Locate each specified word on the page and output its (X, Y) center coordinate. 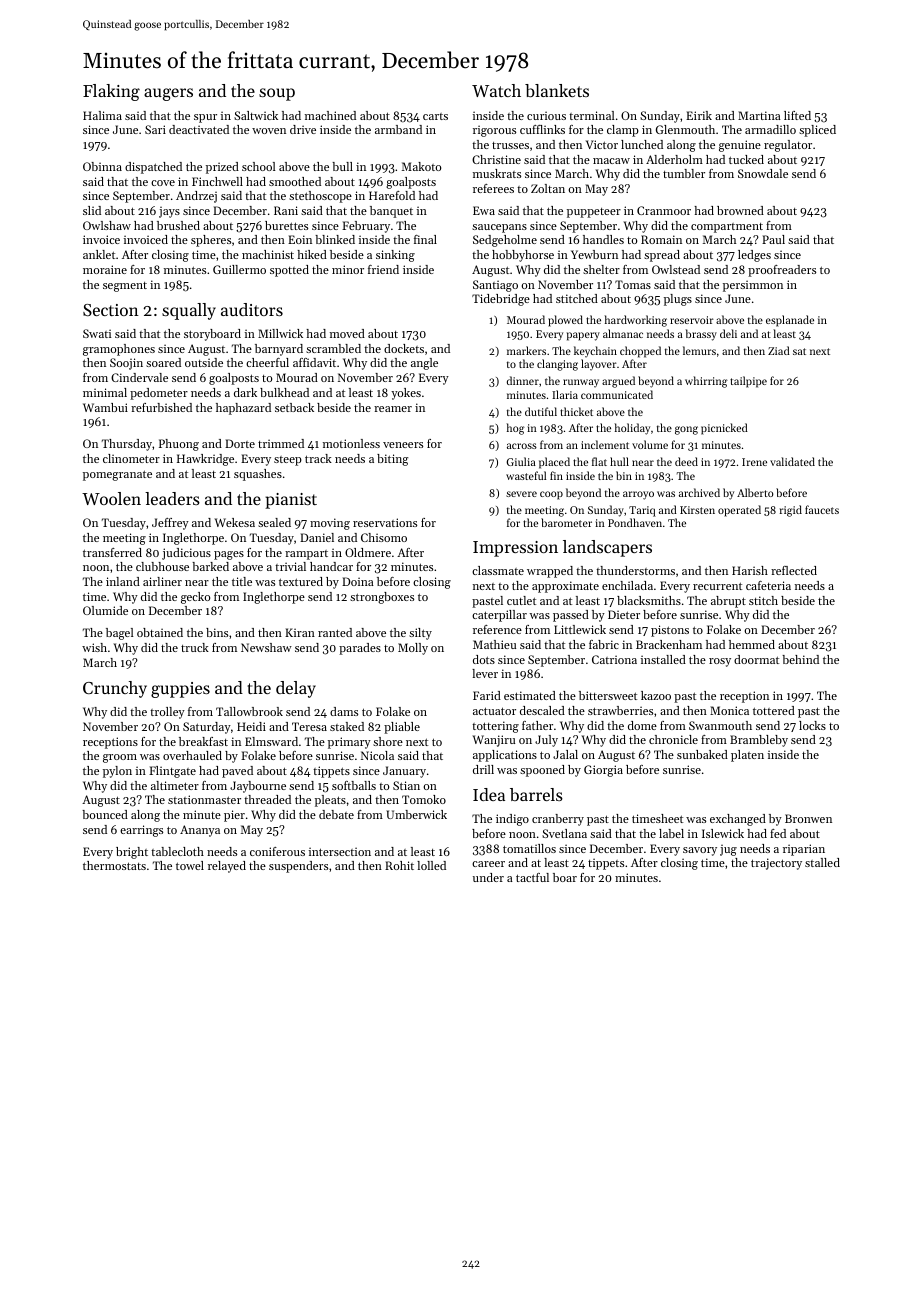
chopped (640, 352)
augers (168, 94)
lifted (797, 115)
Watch (496, 90)
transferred (112, 552)
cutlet (521, 600)
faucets (822, 509)
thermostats (114, 865)
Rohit (399, 865)
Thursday (127, 445)
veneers (403, 445)
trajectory (776, 864)
